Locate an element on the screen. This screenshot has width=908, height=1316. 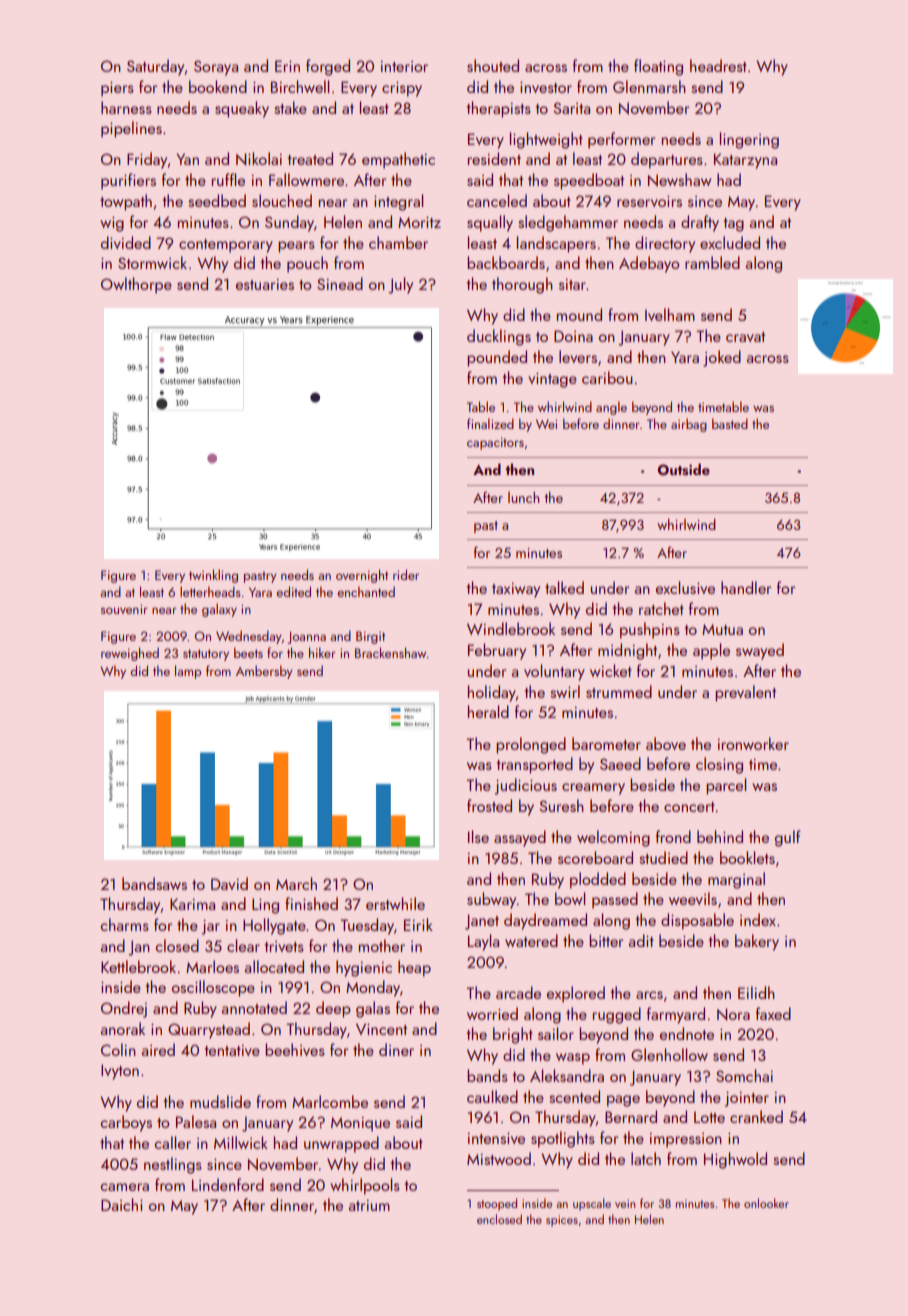
atrium is located at coordinates (369, 1205).
